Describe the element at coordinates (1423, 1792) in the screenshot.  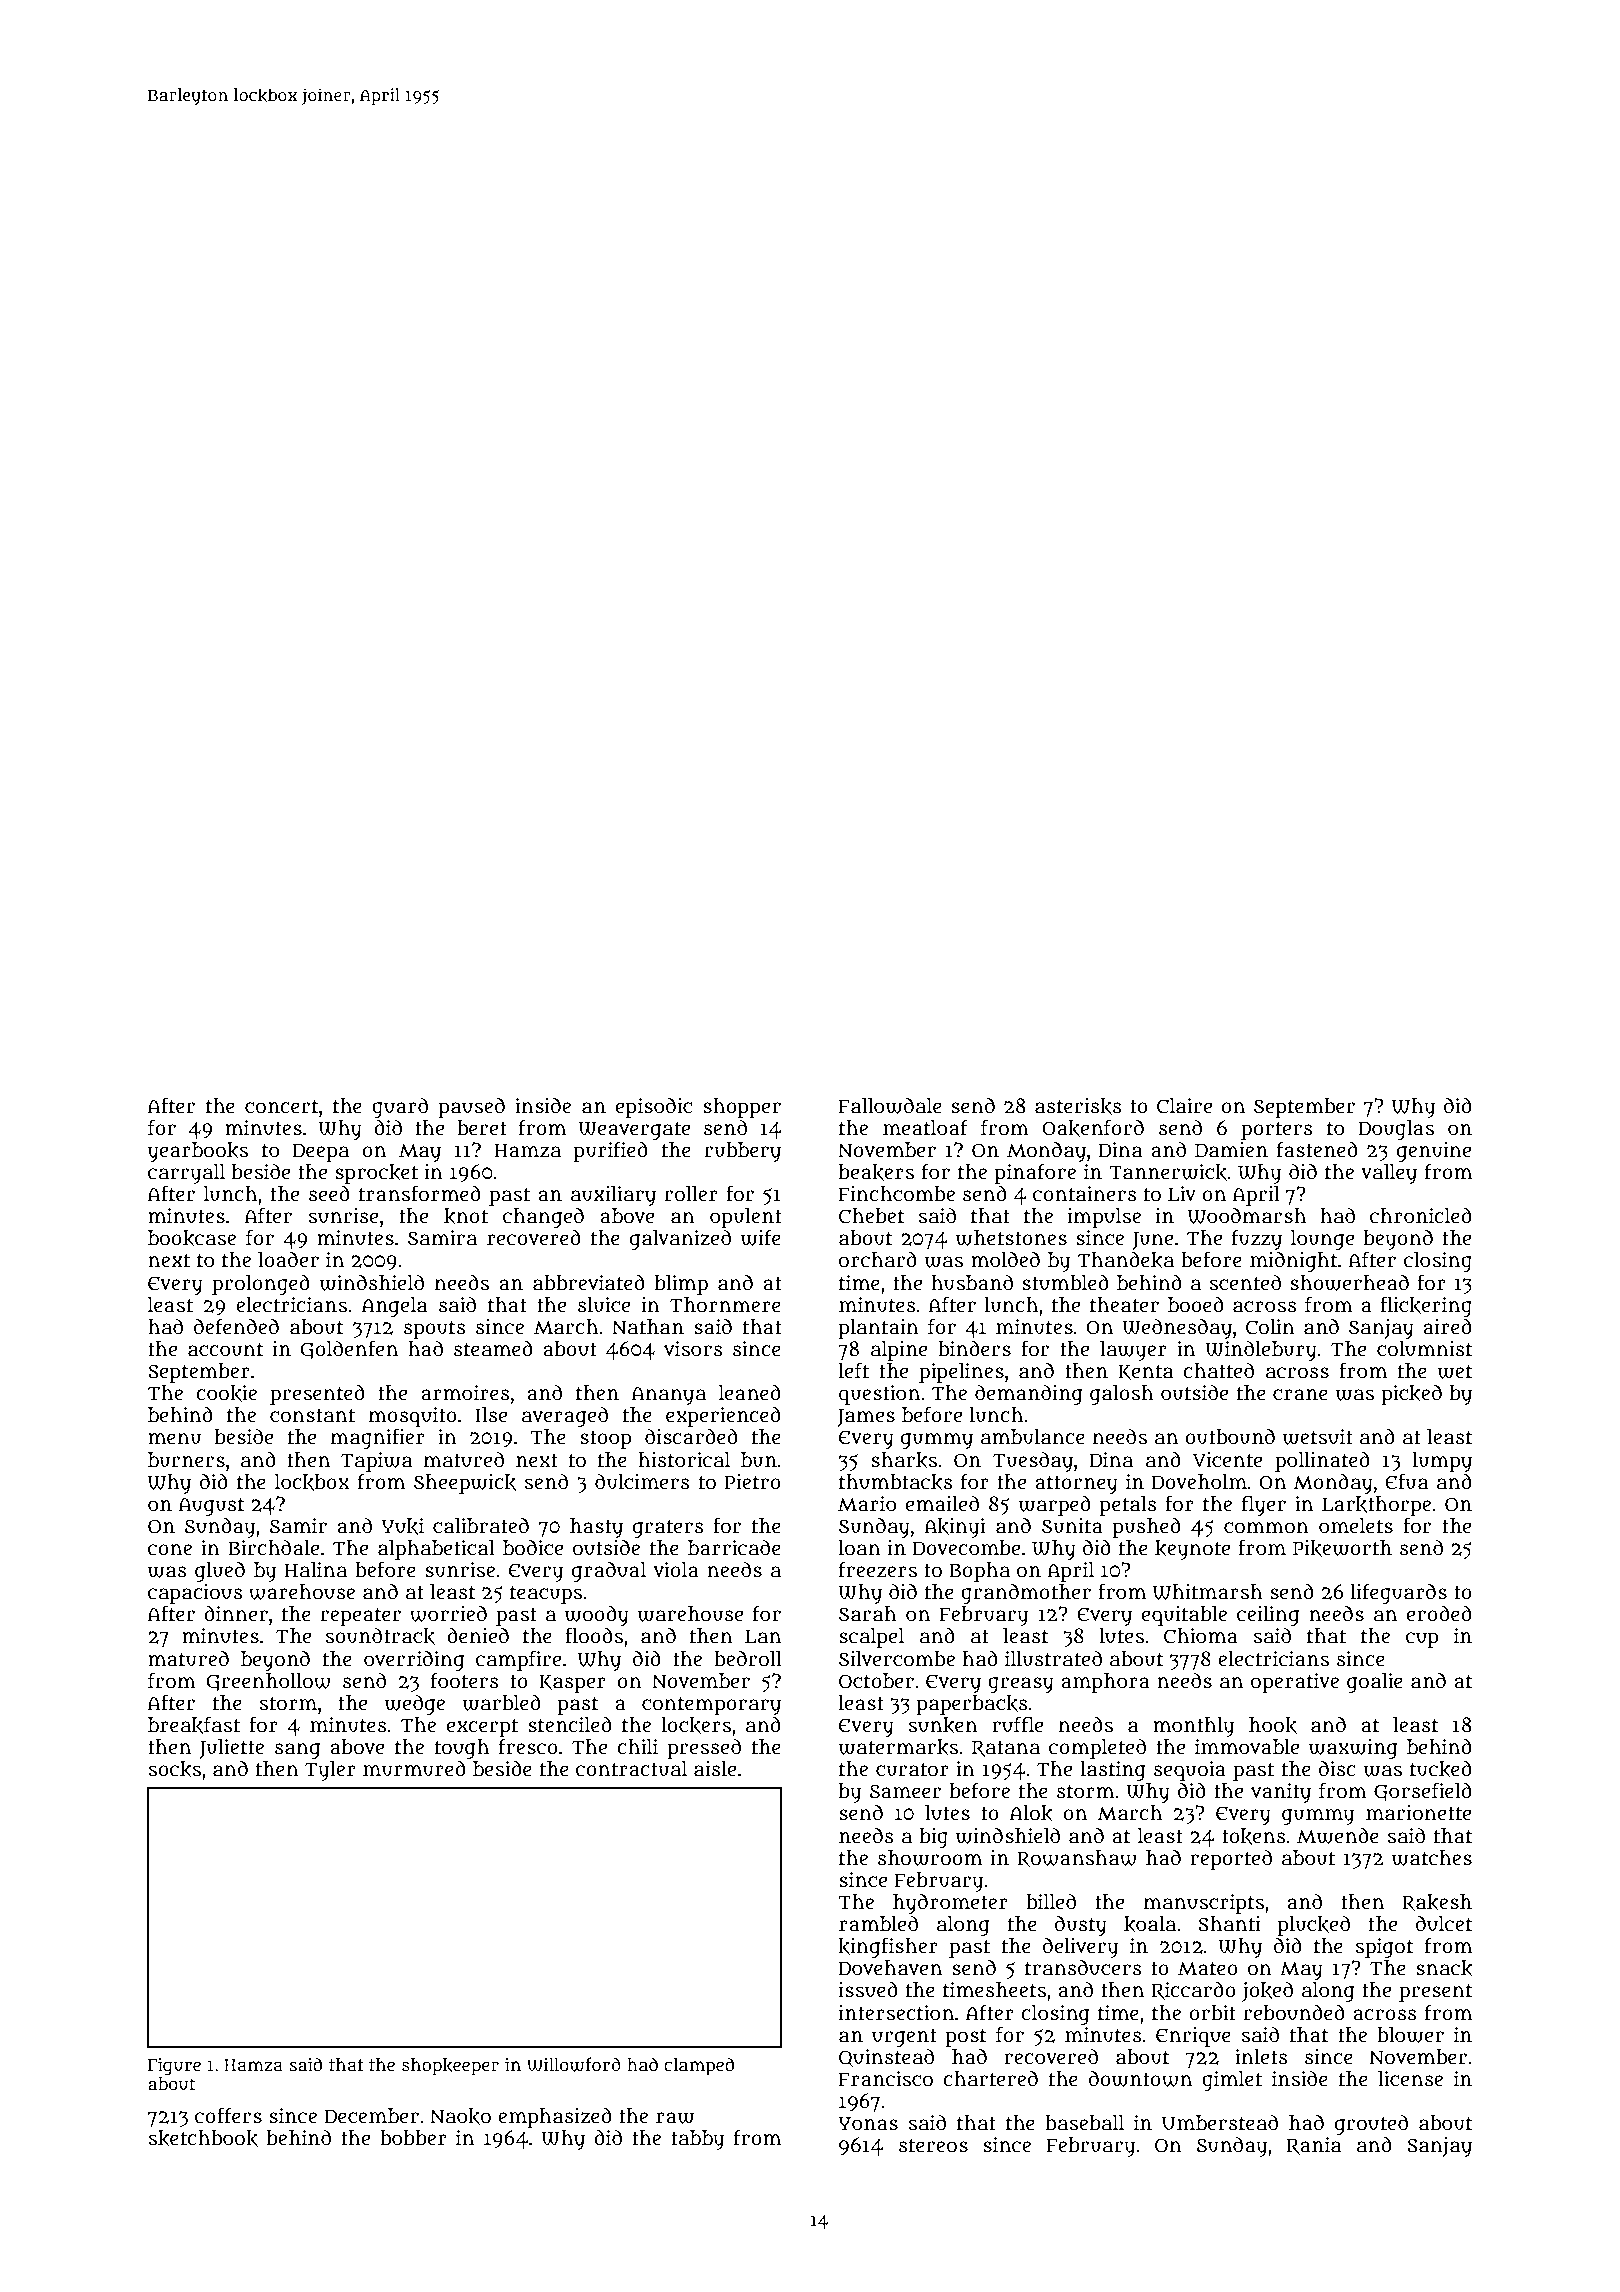
I see `Gorsefield` at that location.
